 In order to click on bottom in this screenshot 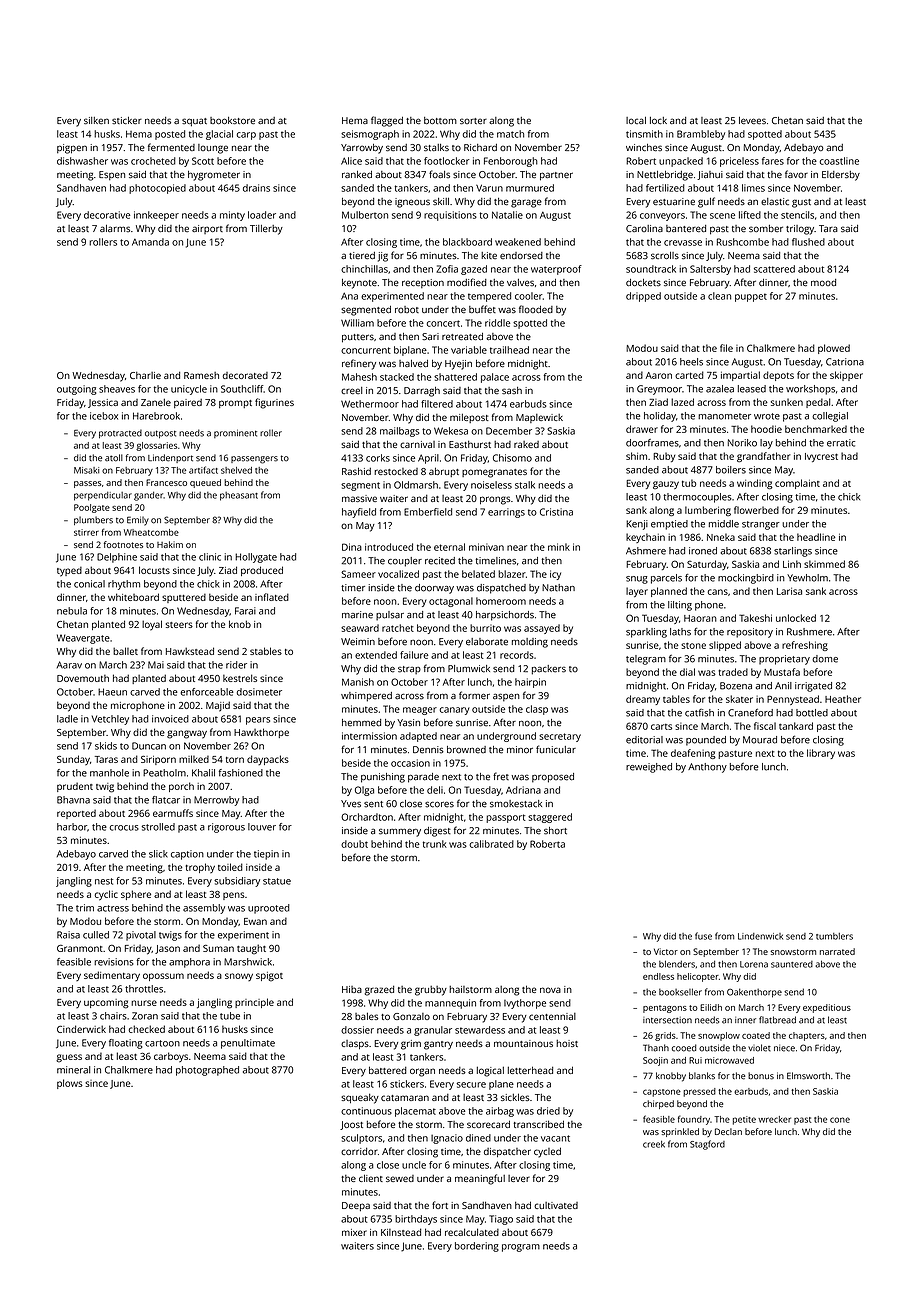, I will do `click(440, 120)`.
